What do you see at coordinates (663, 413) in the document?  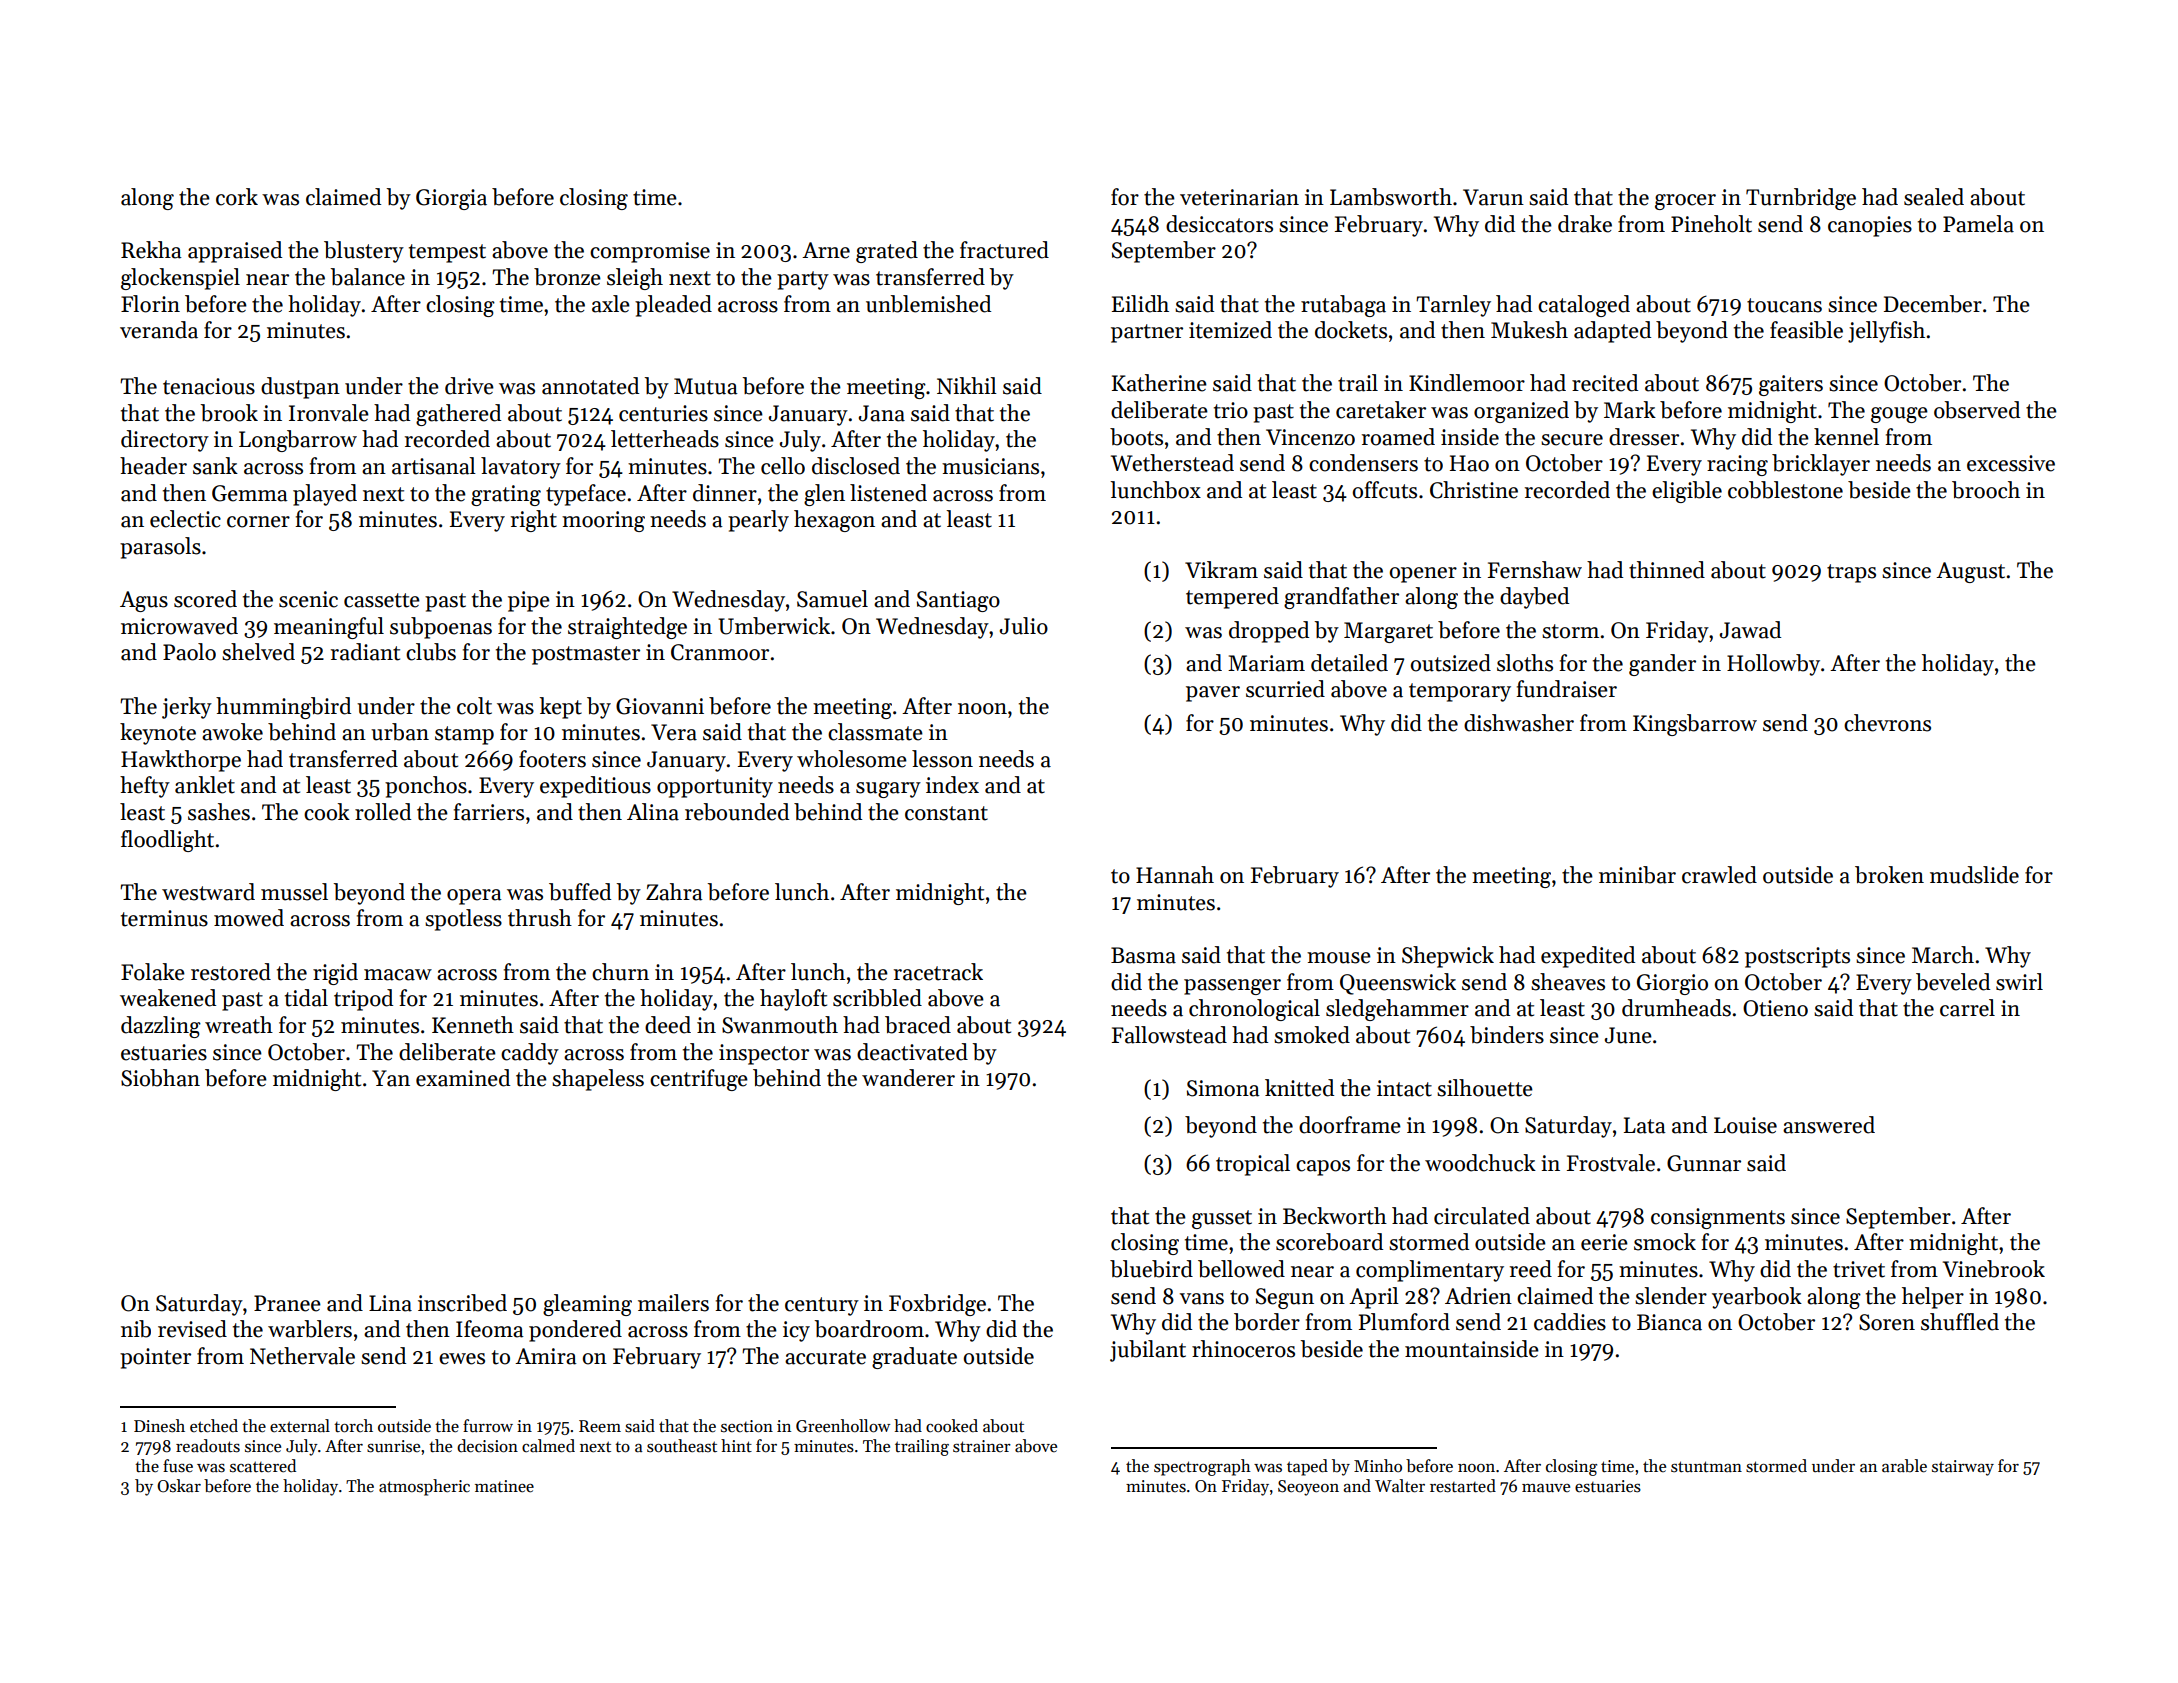 I see `centuries` at bounding box center [663, 413].
